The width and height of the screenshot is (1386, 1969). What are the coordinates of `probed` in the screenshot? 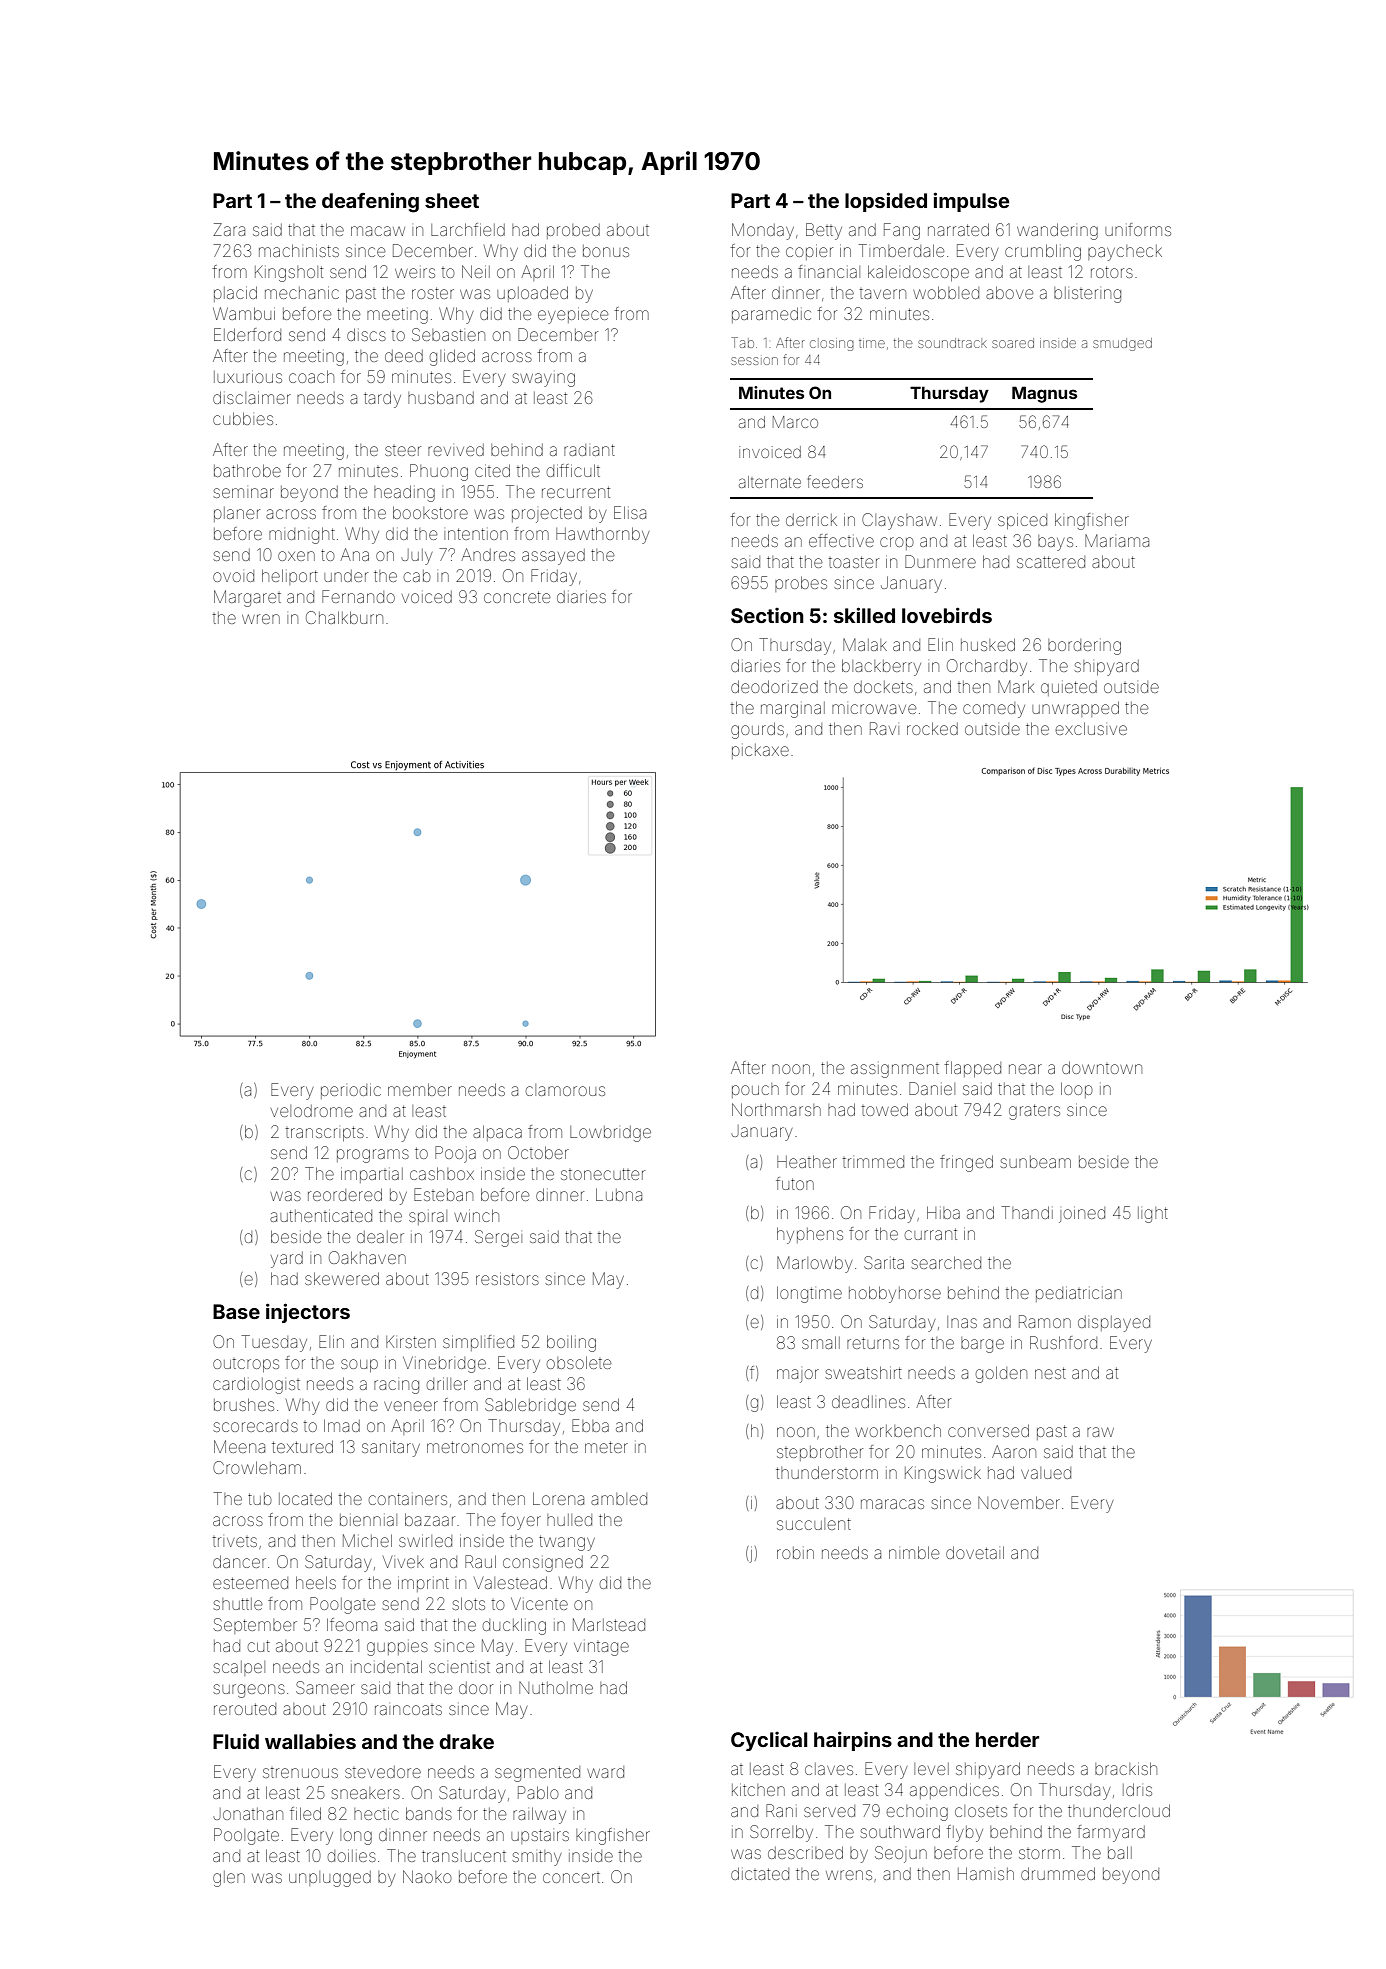 It's located at (573, 231).
